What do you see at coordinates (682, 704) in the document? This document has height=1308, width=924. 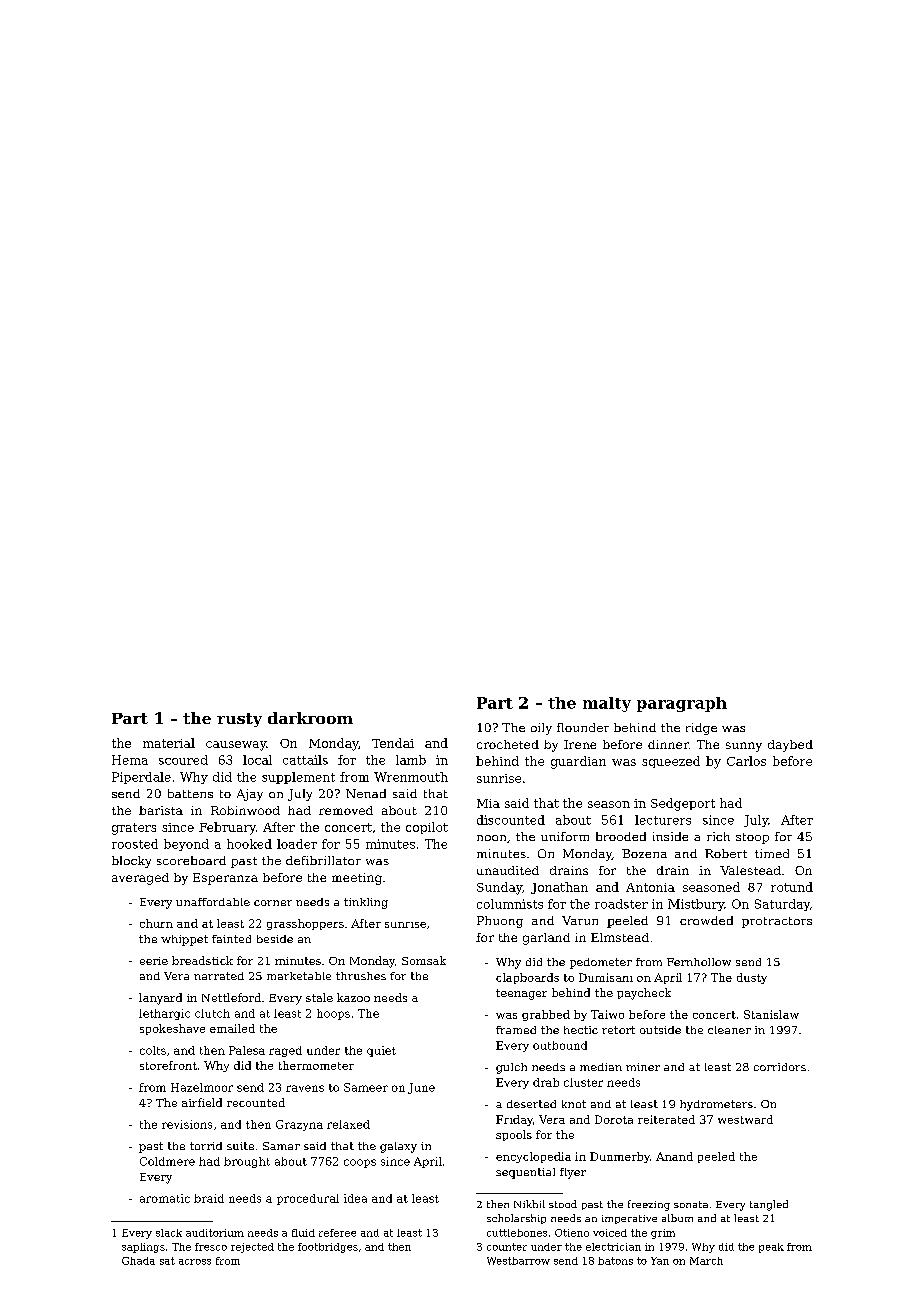 I see `paragraph` at bounding box center [682, 704].
